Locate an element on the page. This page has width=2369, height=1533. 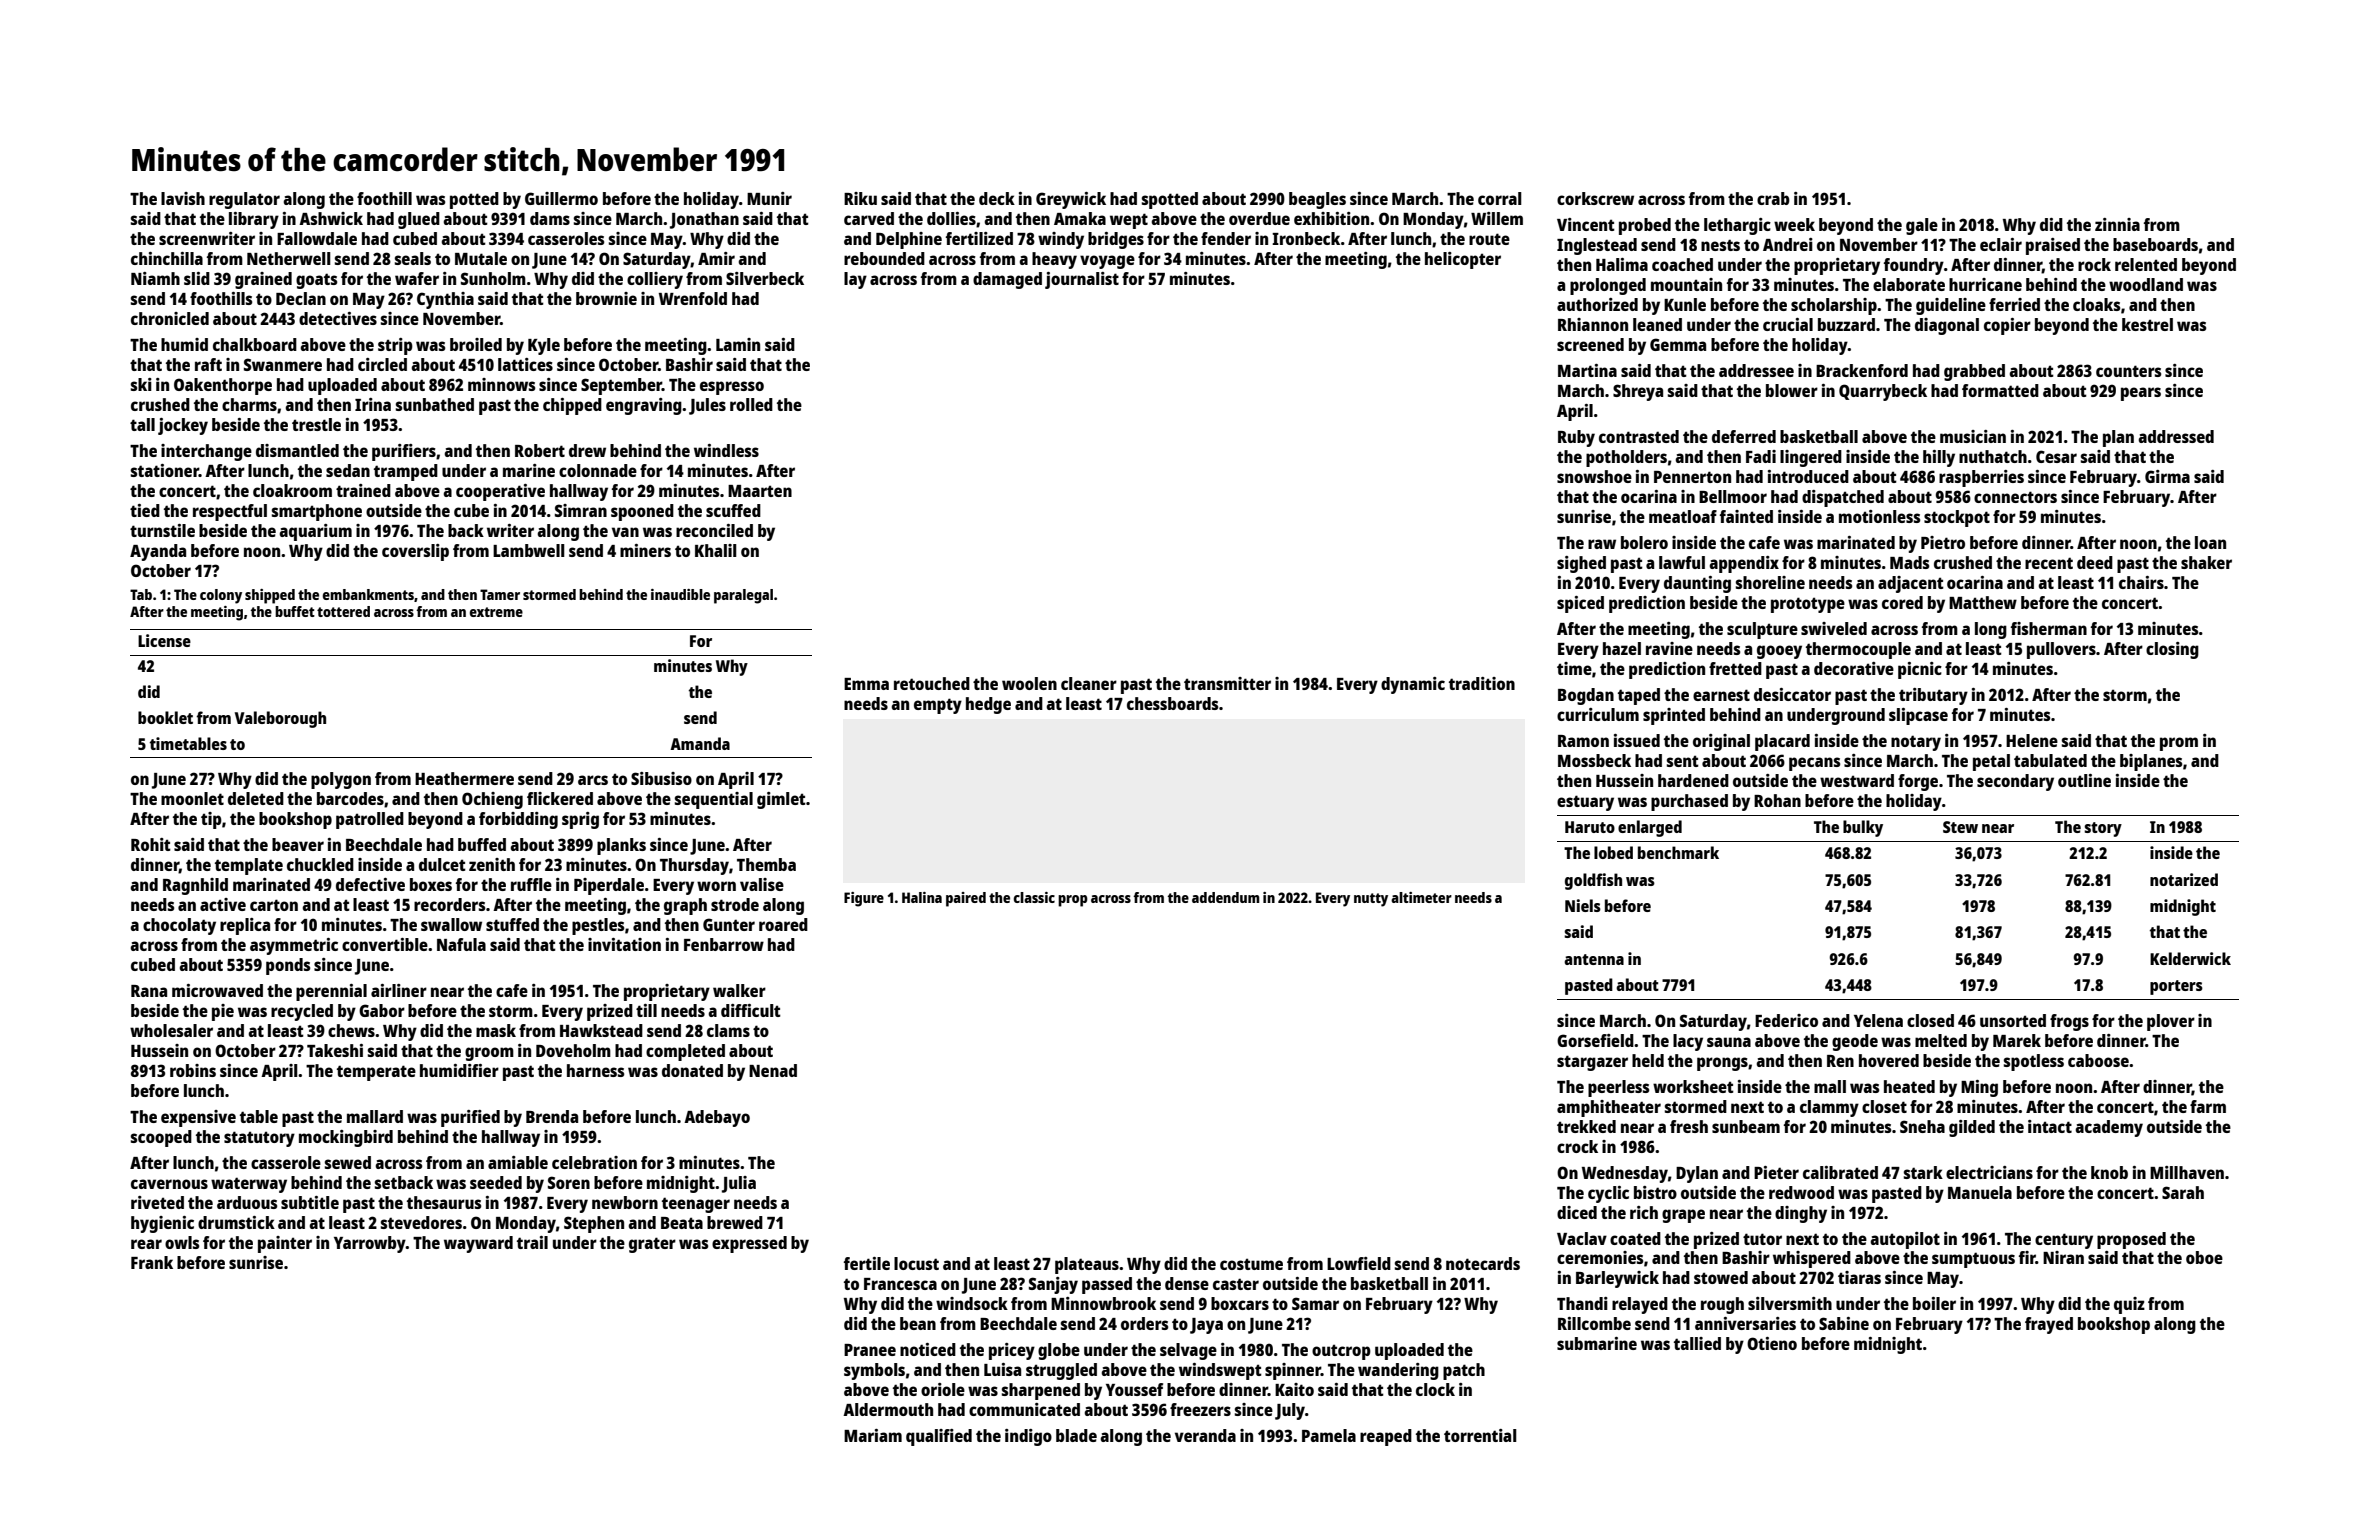
costume is located at coordinates (1251, 1264).
